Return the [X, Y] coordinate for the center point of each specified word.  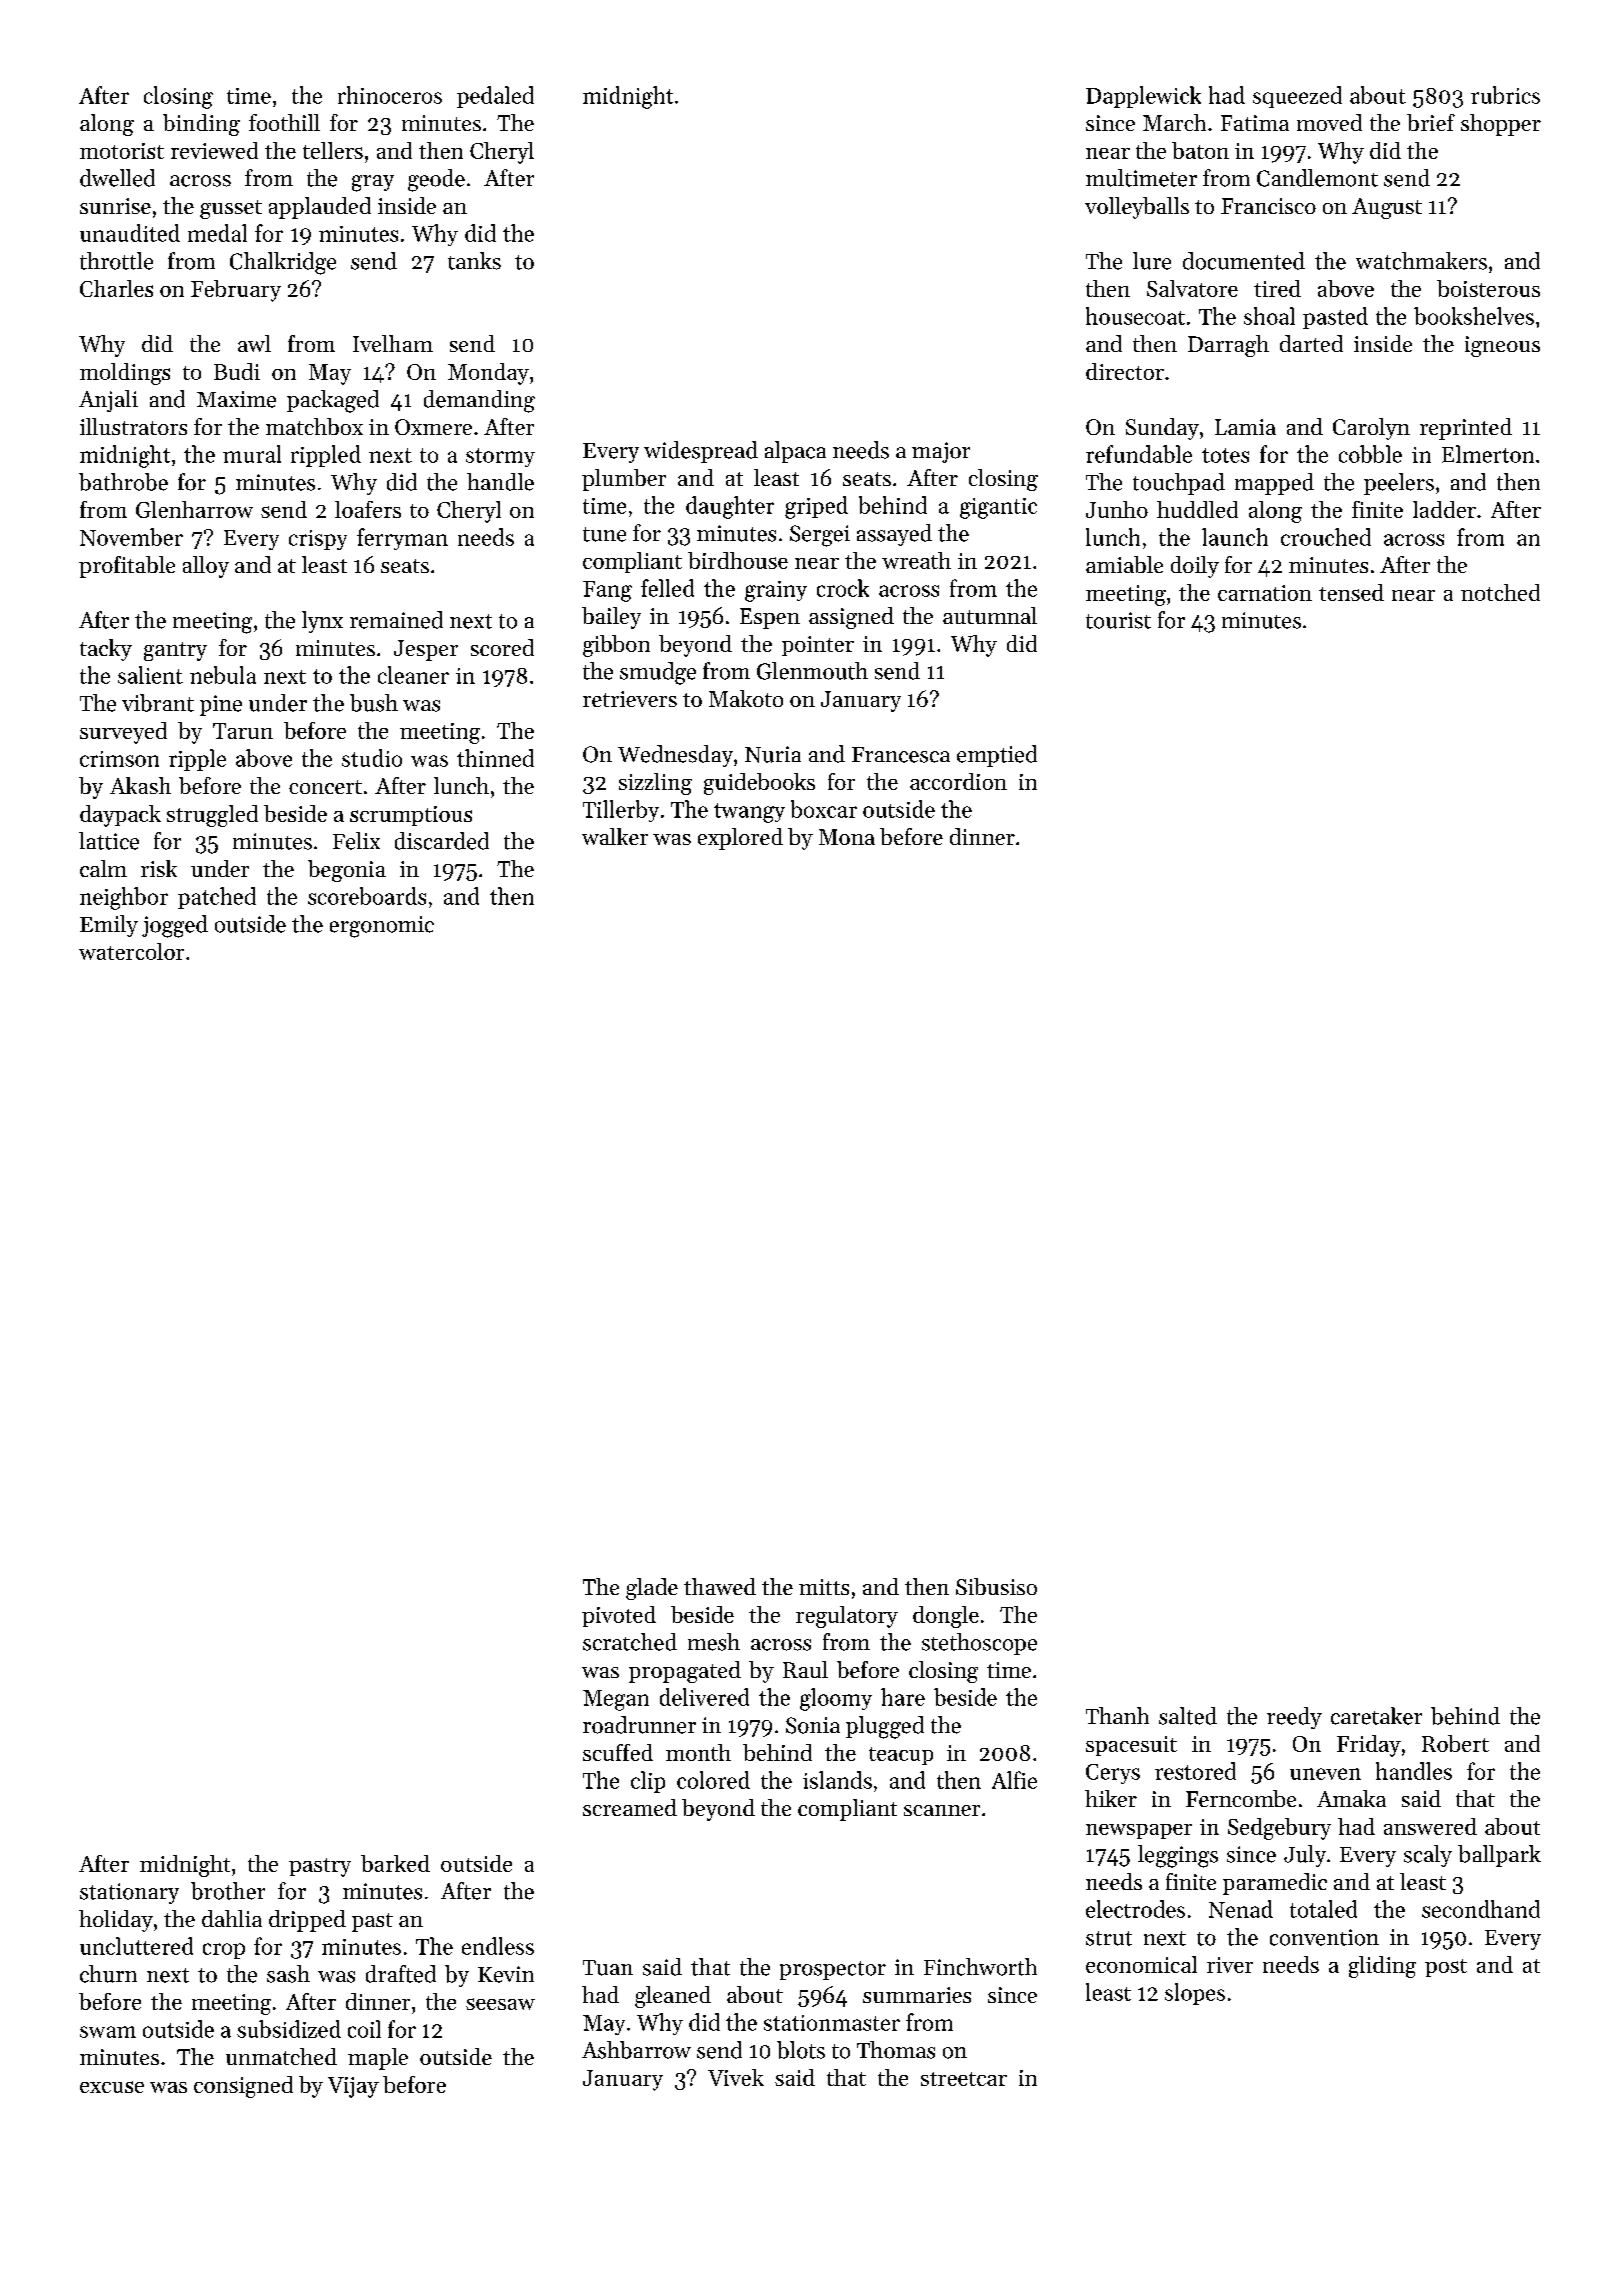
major [941, 452]
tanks [474, 261]
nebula [223, 675]
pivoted [619, 1616]
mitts [824, 1587]
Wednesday [675, 756]
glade [652, 1589]
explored [740, 839]
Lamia [1245, 427]
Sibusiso [996, 1586]
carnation [1265, 593]
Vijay [353, 2087]
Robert [1455, 1743]
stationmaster [832, 2023]
